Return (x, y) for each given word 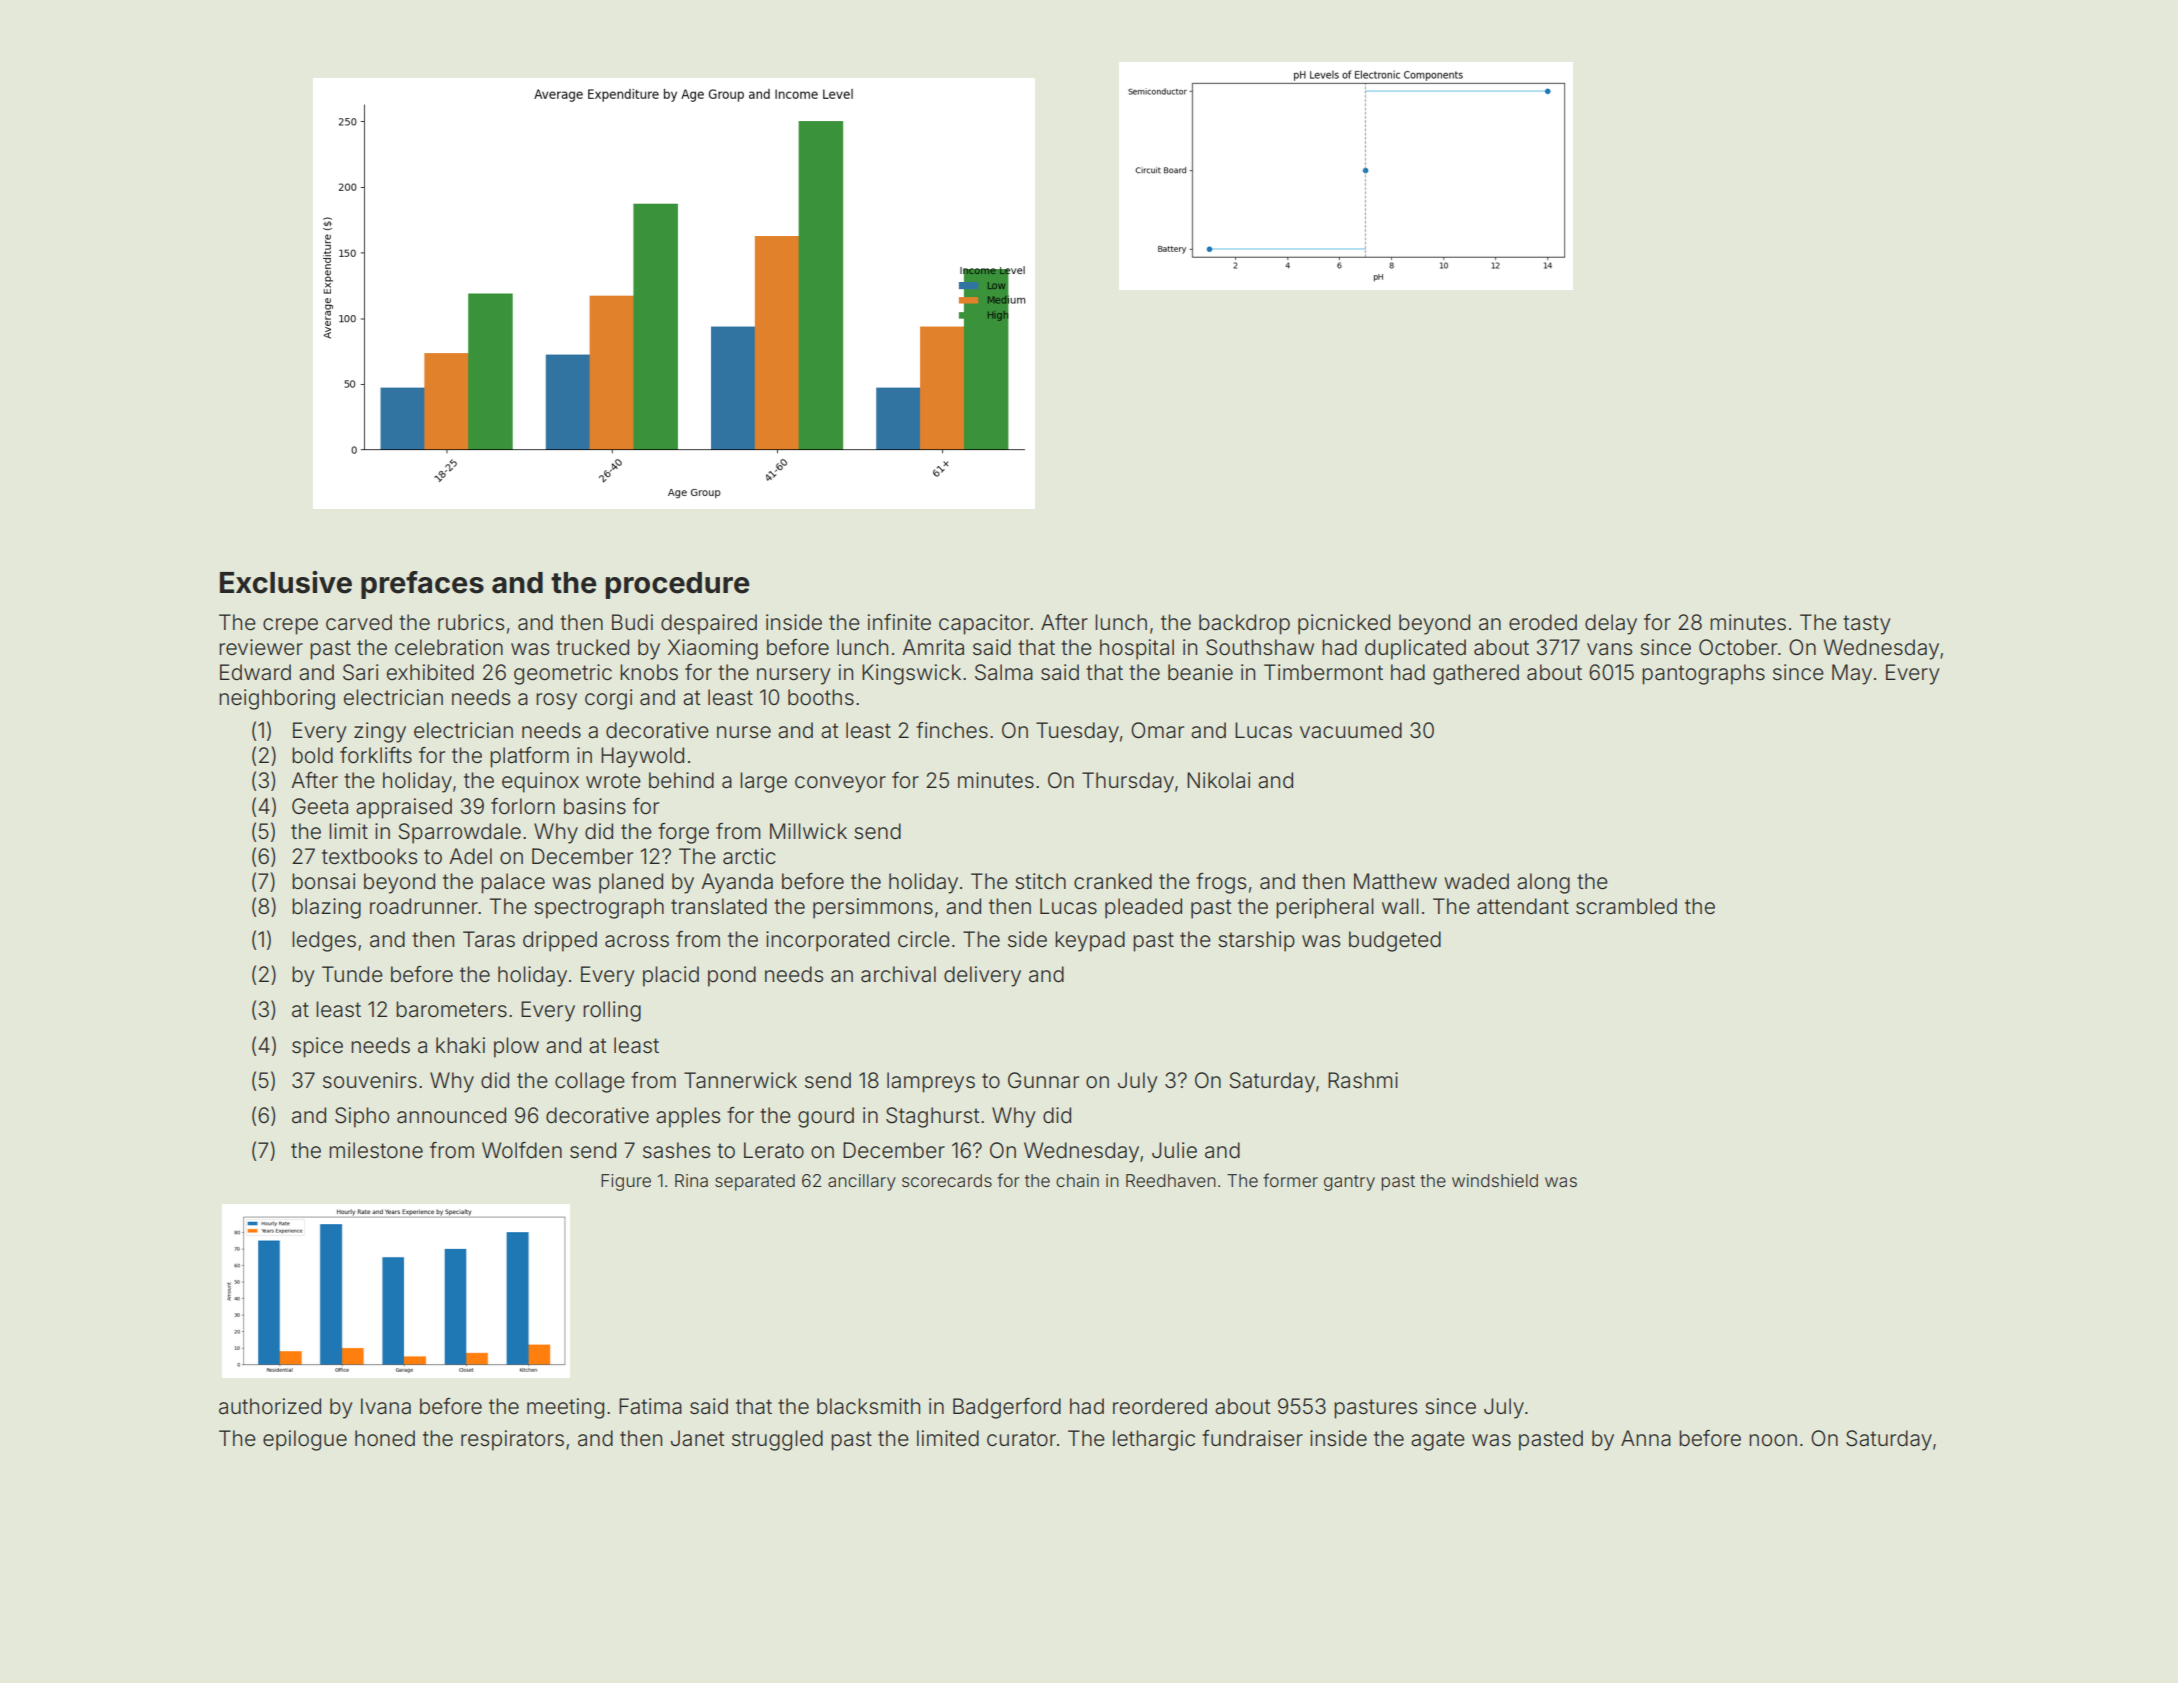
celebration (449, 647)
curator (1021, 1439)
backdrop (1244, 624)
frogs (1221, 883)
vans (1609, 649)
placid (671, 976)
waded (1476, 881)
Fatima (650, 1406)
